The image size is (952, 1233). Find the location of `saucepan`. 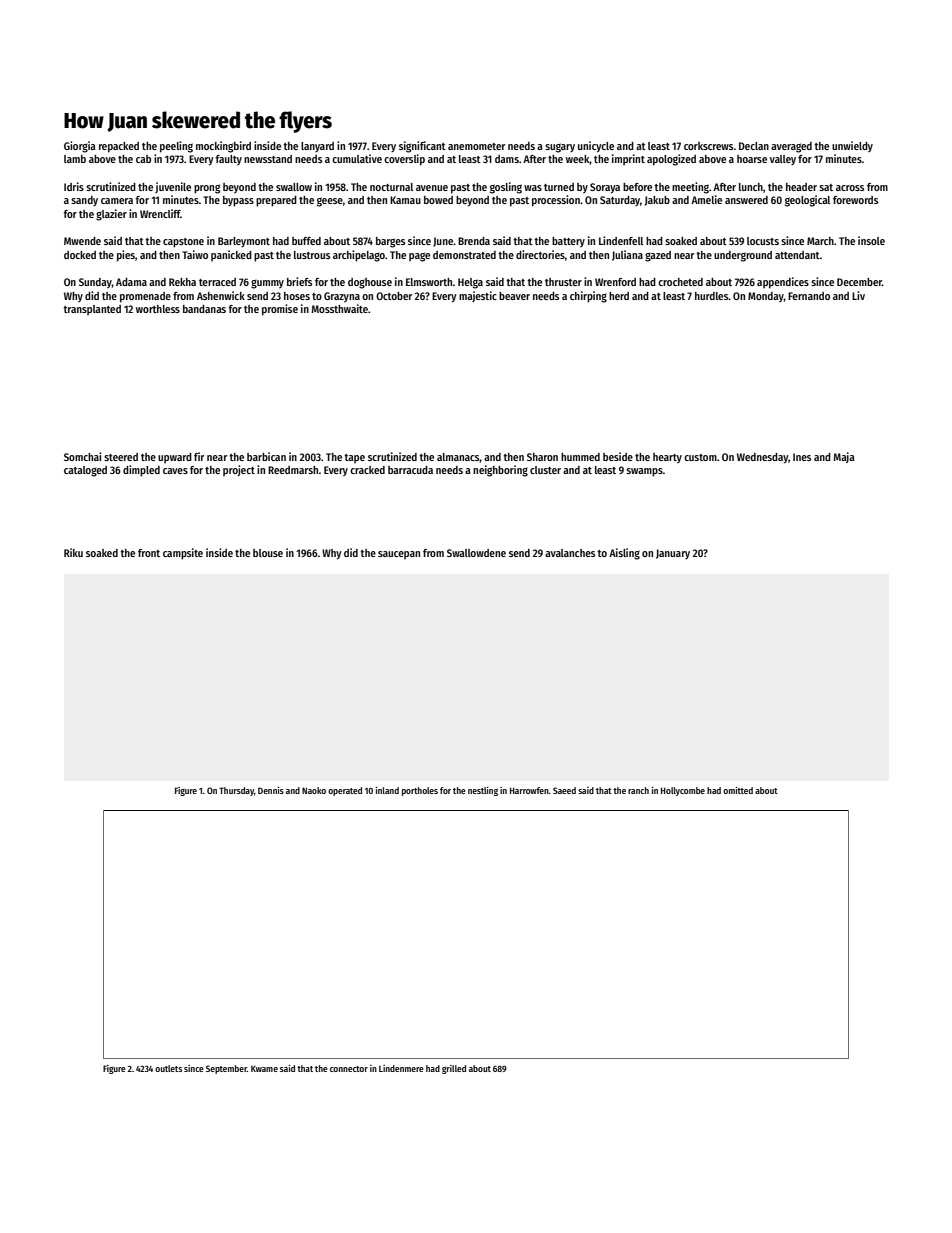

saucepan is located at coordinates (399, 555).
